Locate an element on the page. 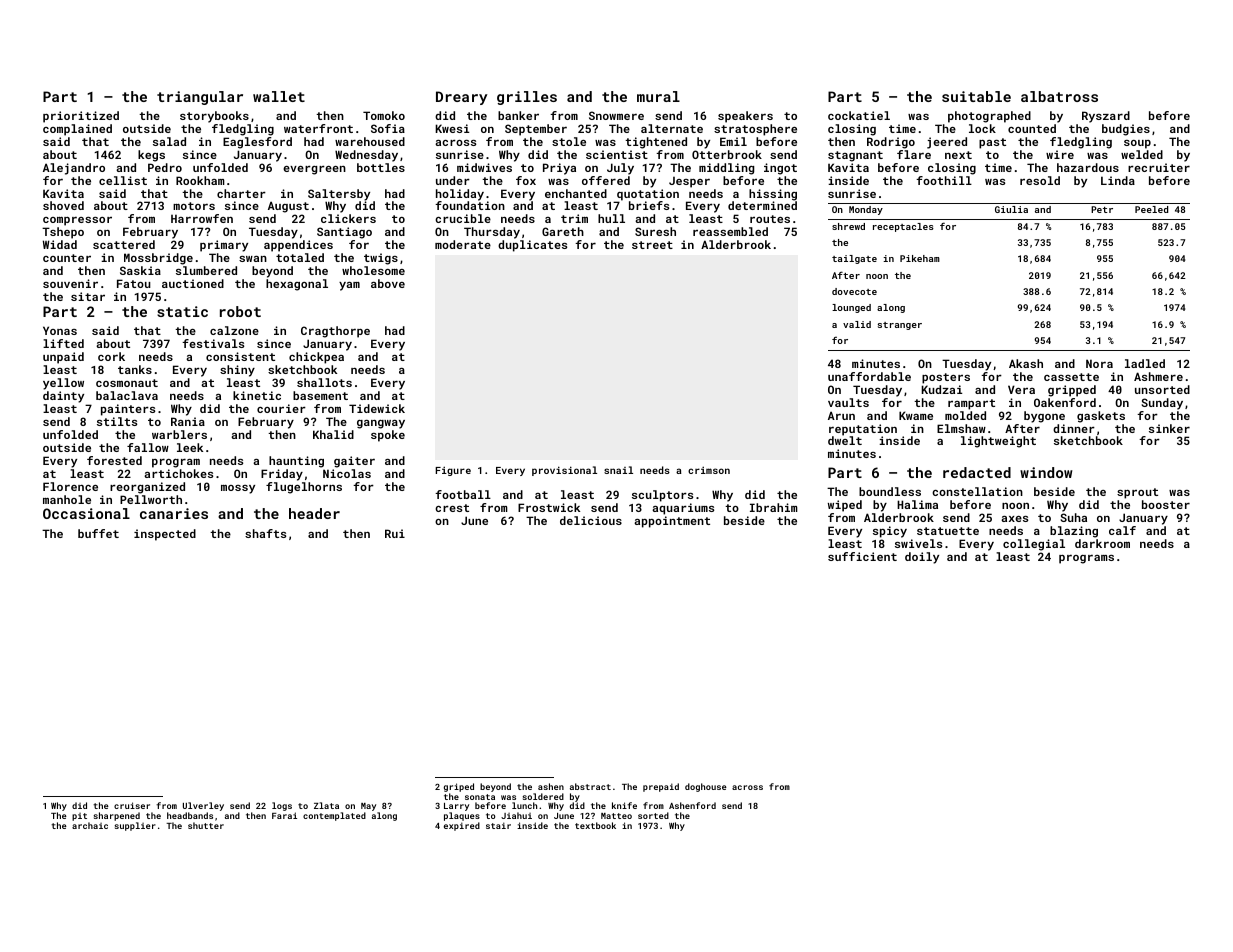 The image size is (1233, 952). sufficient is located at coordinates (862, 556).
